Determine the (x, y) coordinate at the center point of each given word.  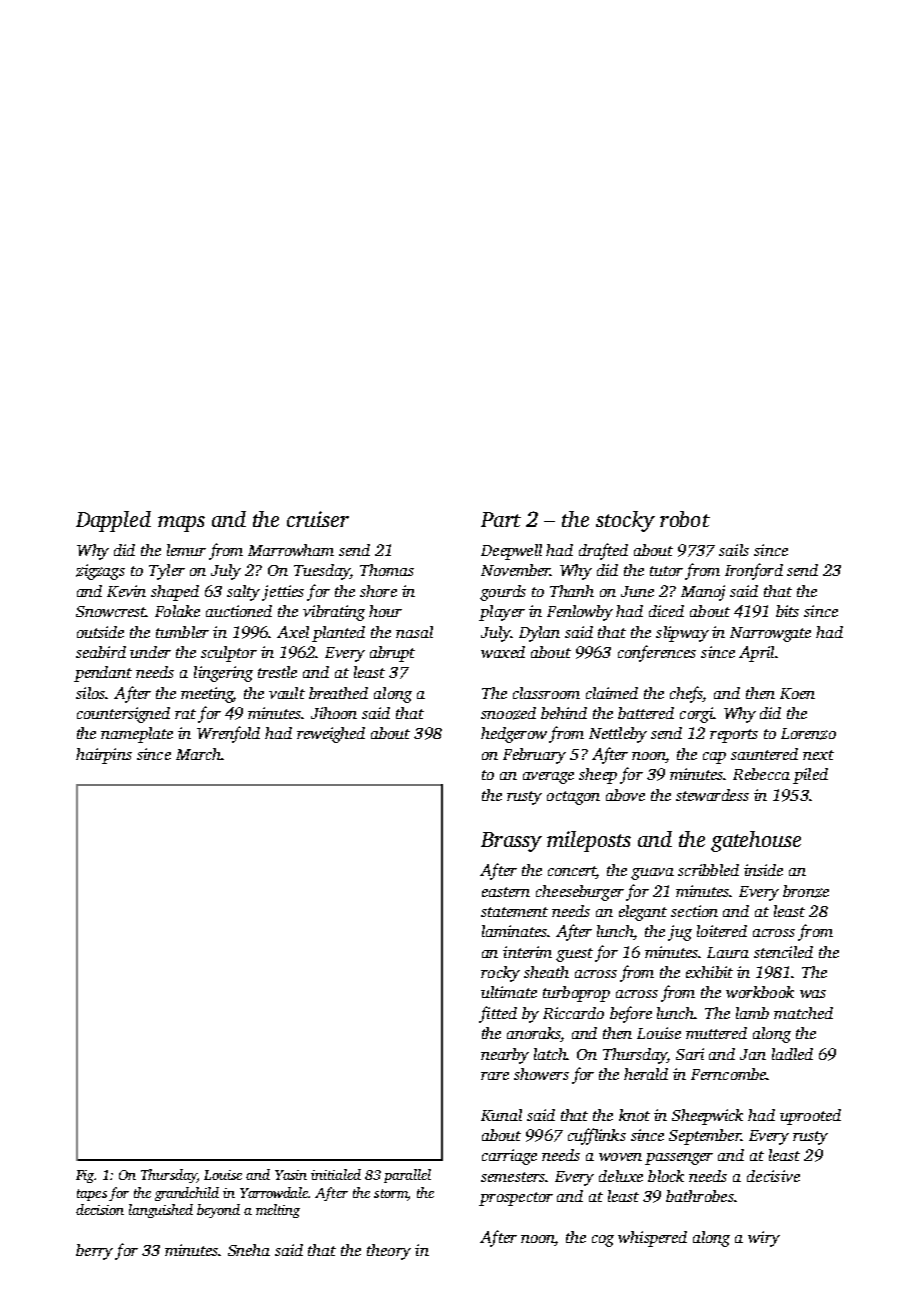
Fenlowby (580, 613)
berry (94, 1252)
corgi (696, 715)
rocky (500, 974)
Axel (293, 632)
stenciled (783, 952)
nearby (505, 1056)
